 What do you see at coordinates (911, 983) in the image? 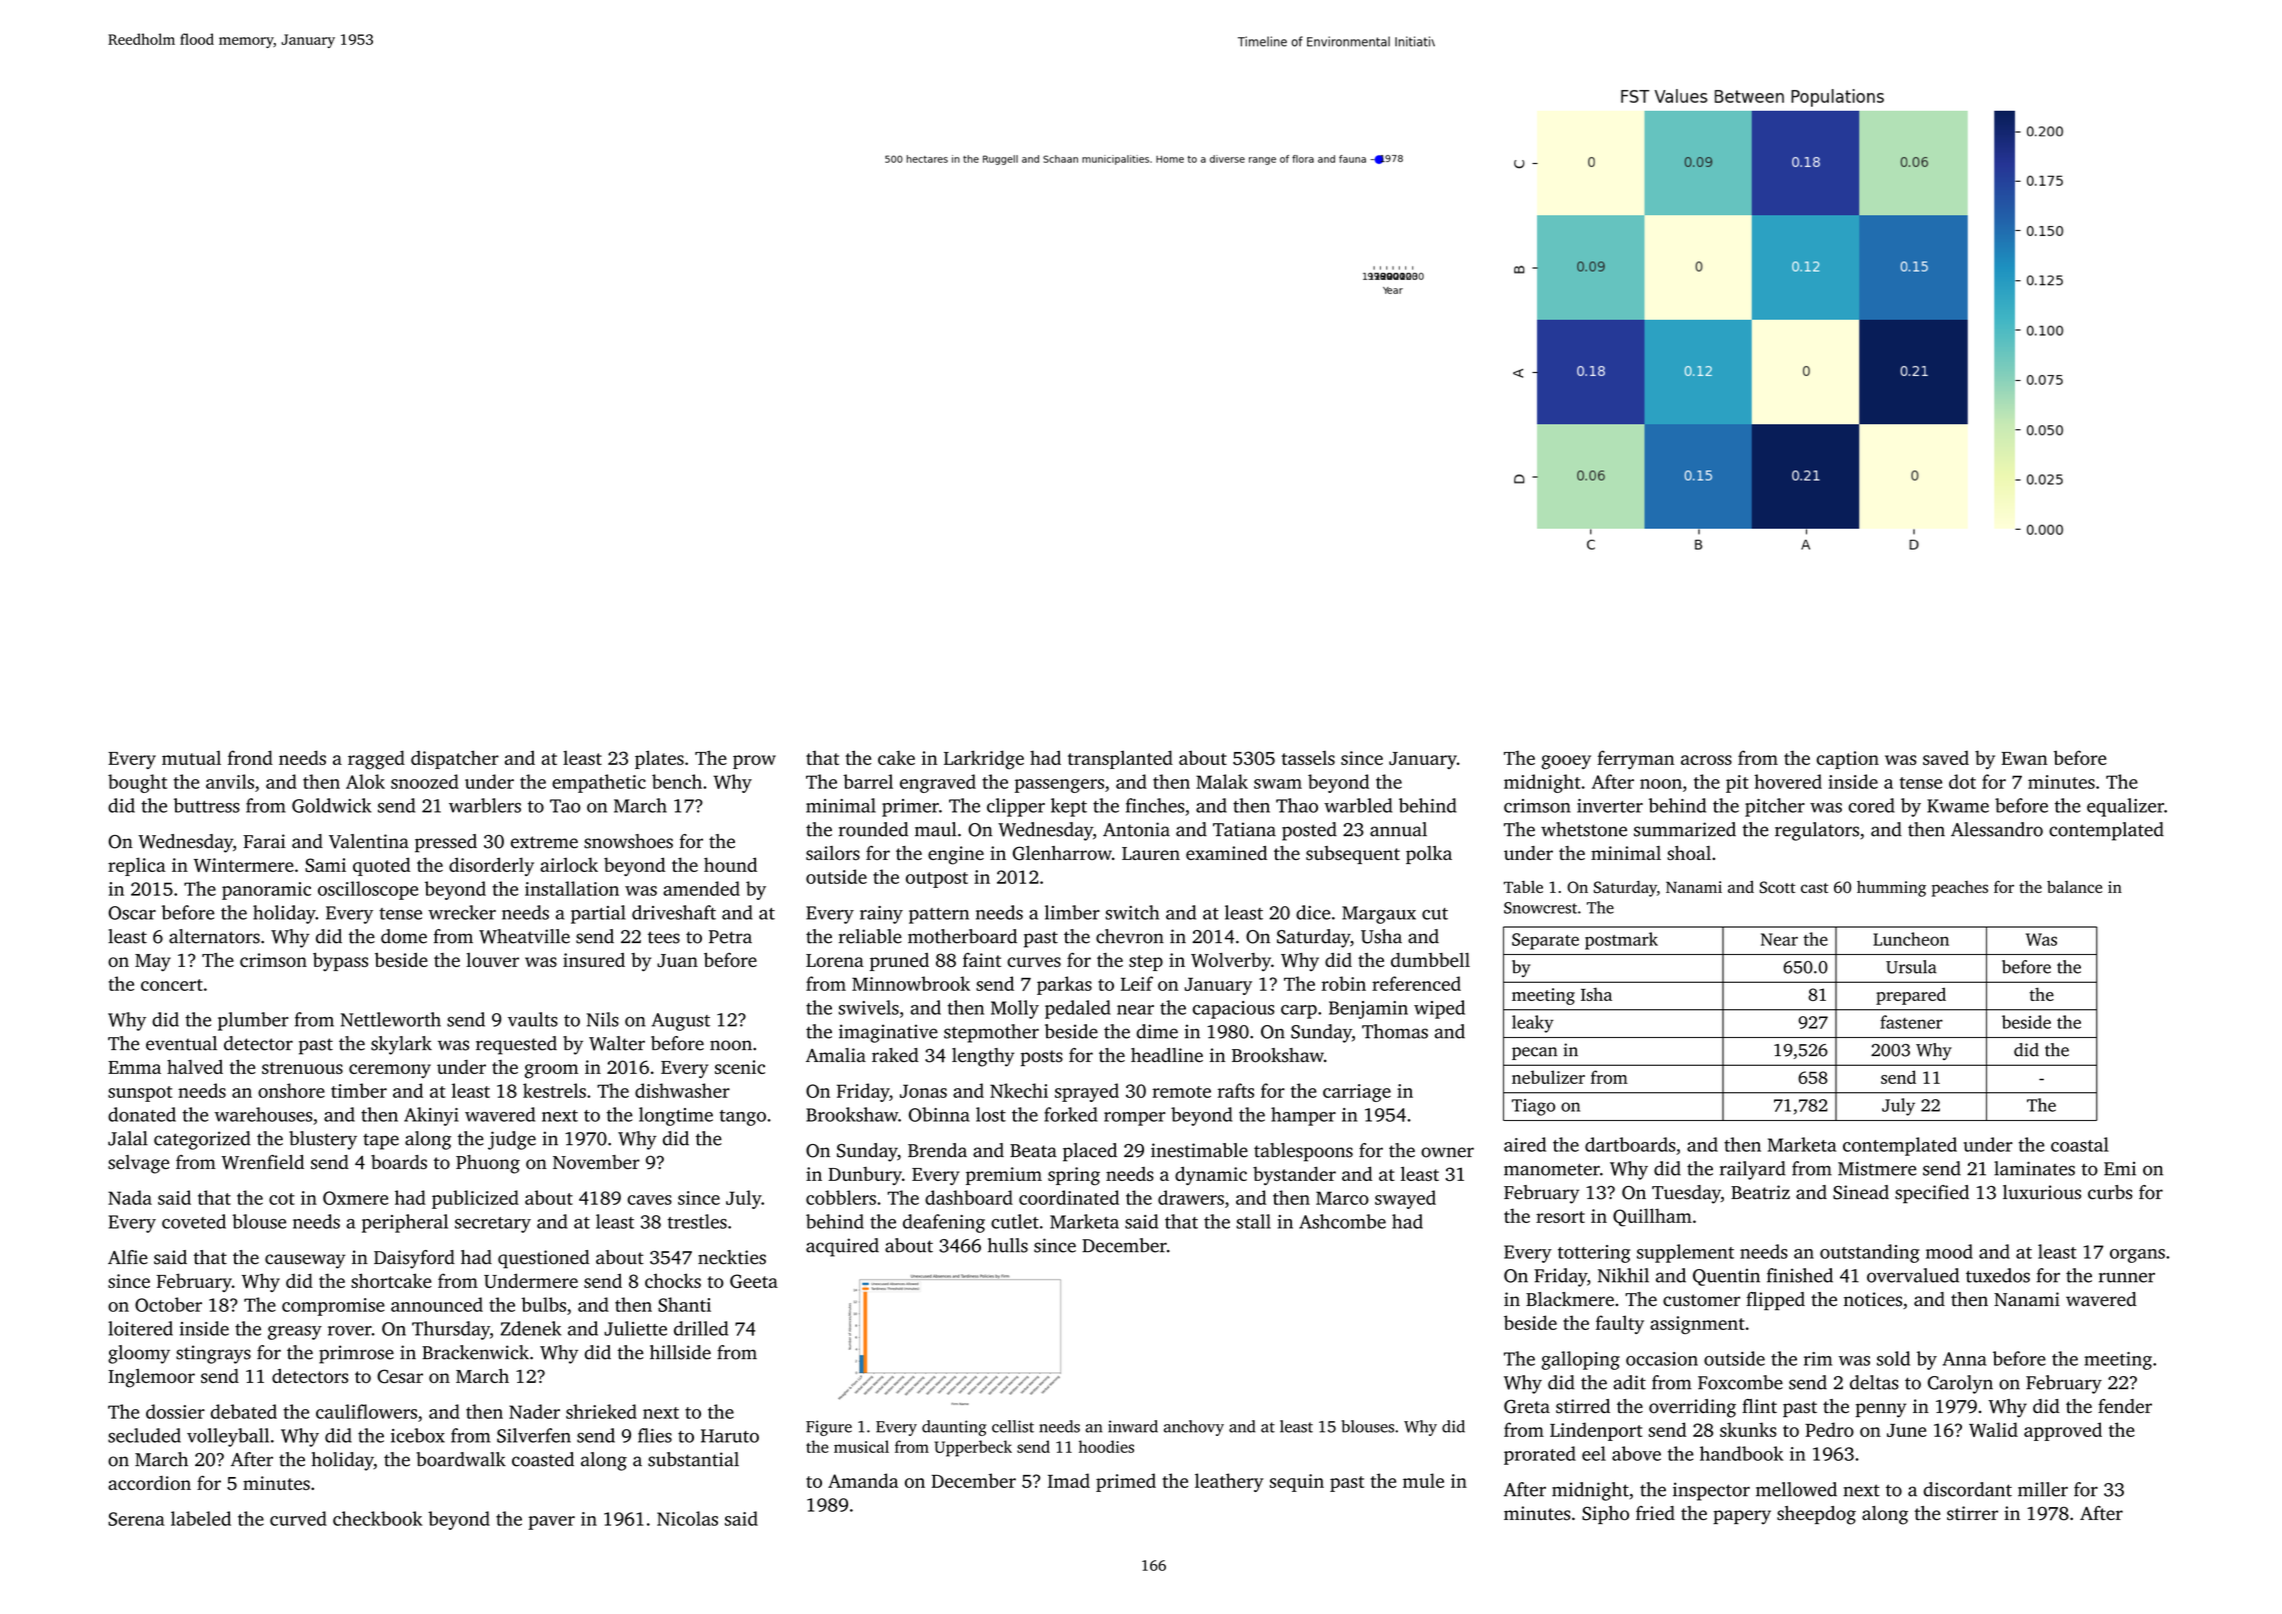
I see `Minnowbrook` at bounding box center [911, 983].
